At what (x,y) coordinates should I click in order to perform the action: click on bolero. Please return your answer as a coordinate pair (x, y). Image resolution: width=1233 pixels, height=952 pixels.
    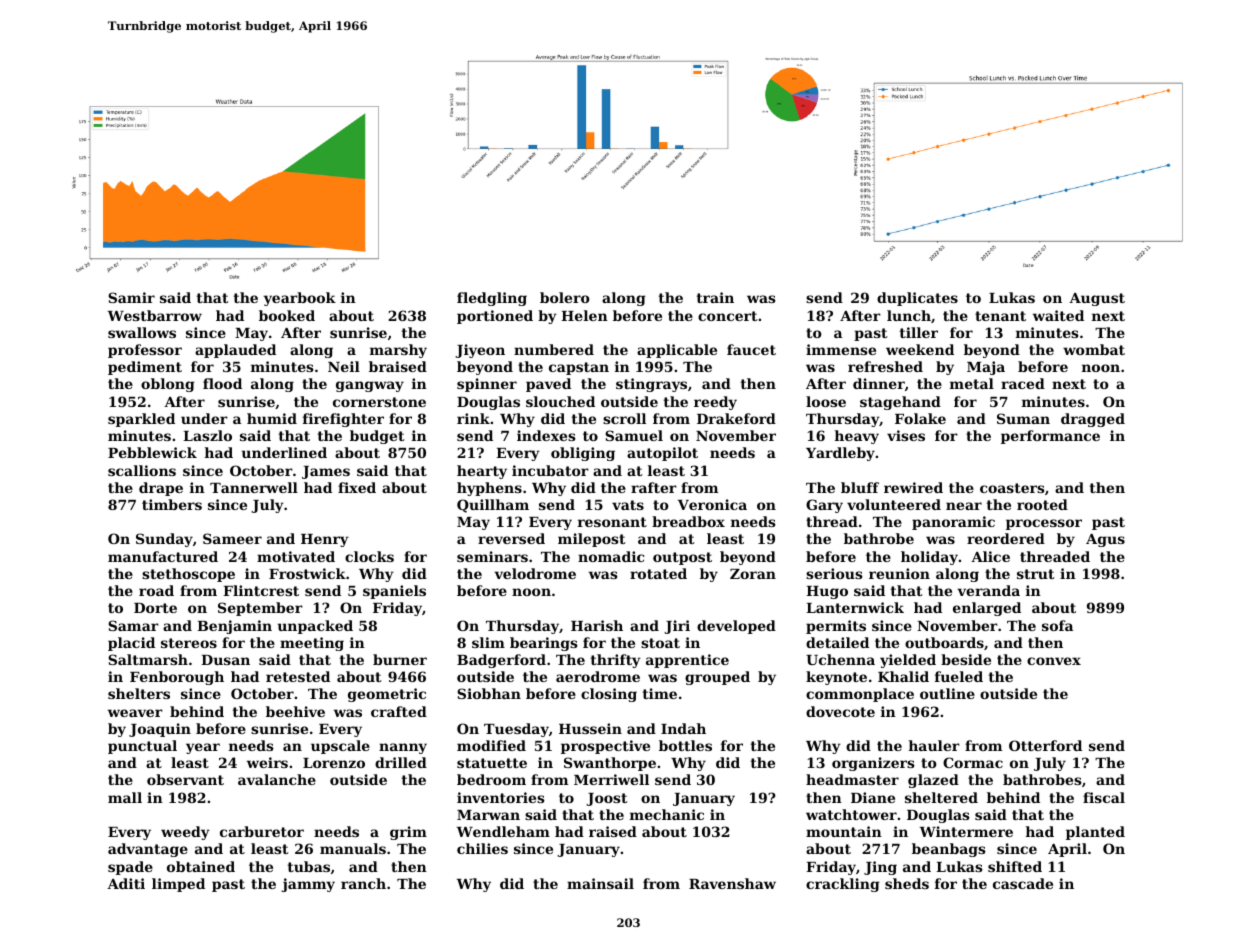
    Looking at the image, I should click on (565, 297).
